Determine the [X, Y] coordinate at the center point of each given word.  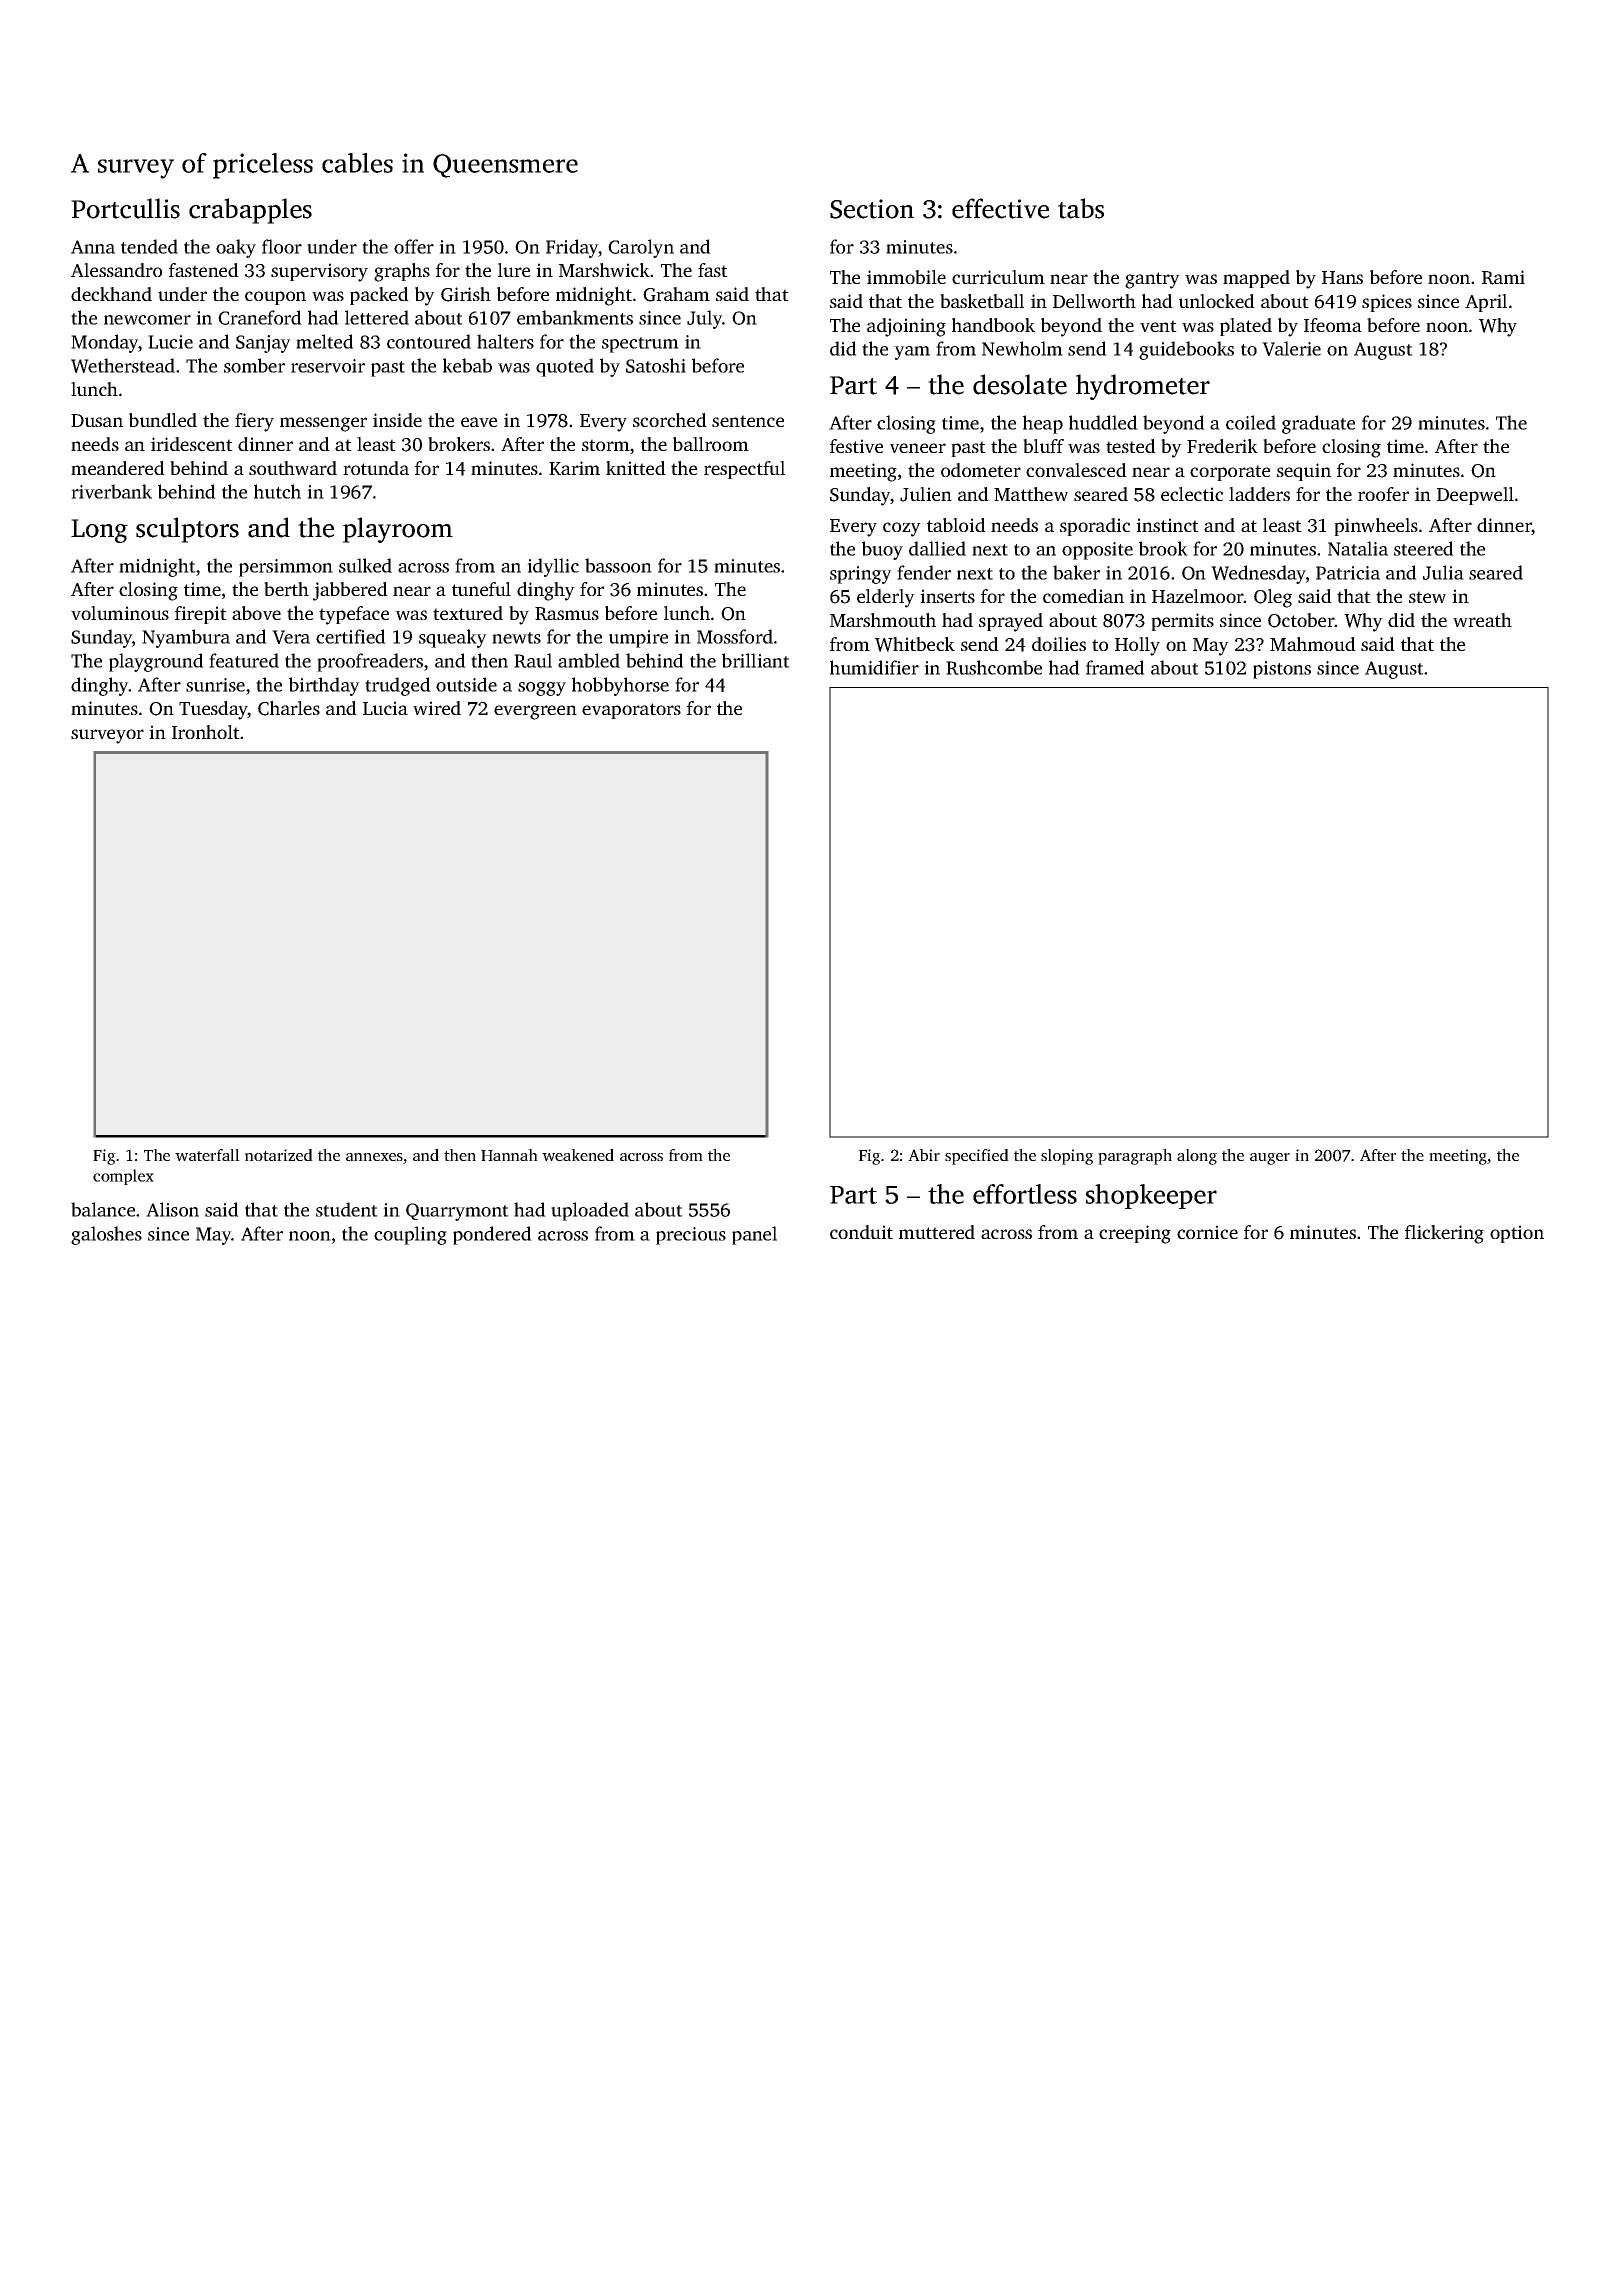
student [347, 1209]
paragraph [1135, 1157]
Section [872, 209]
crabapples [250, 211]
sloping [1067, 1157]
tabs [1081, 208]
